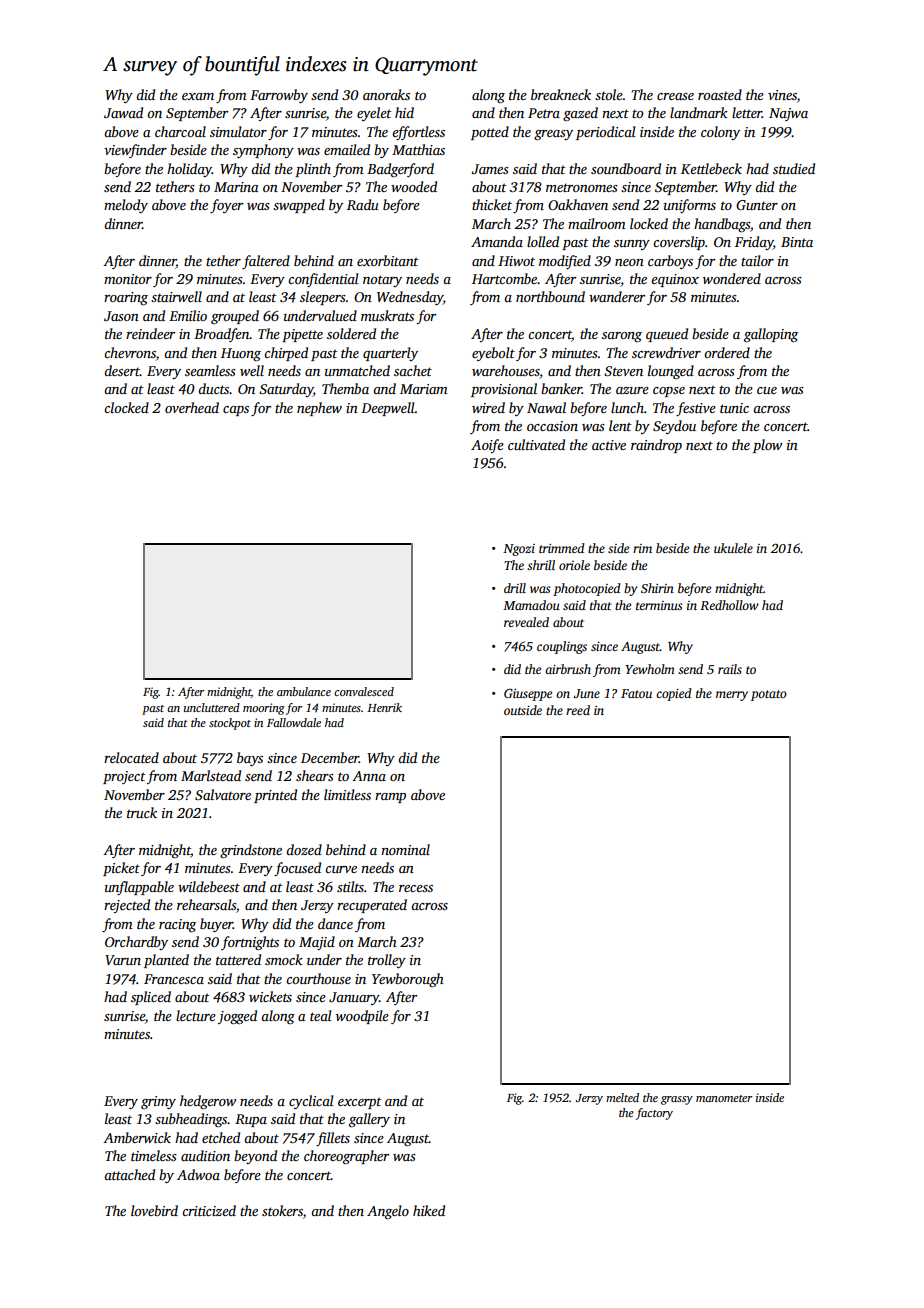  What do you see at coordinates (386, 94) in the page?
I see `anoraks` at bounding box center [386, 94].
